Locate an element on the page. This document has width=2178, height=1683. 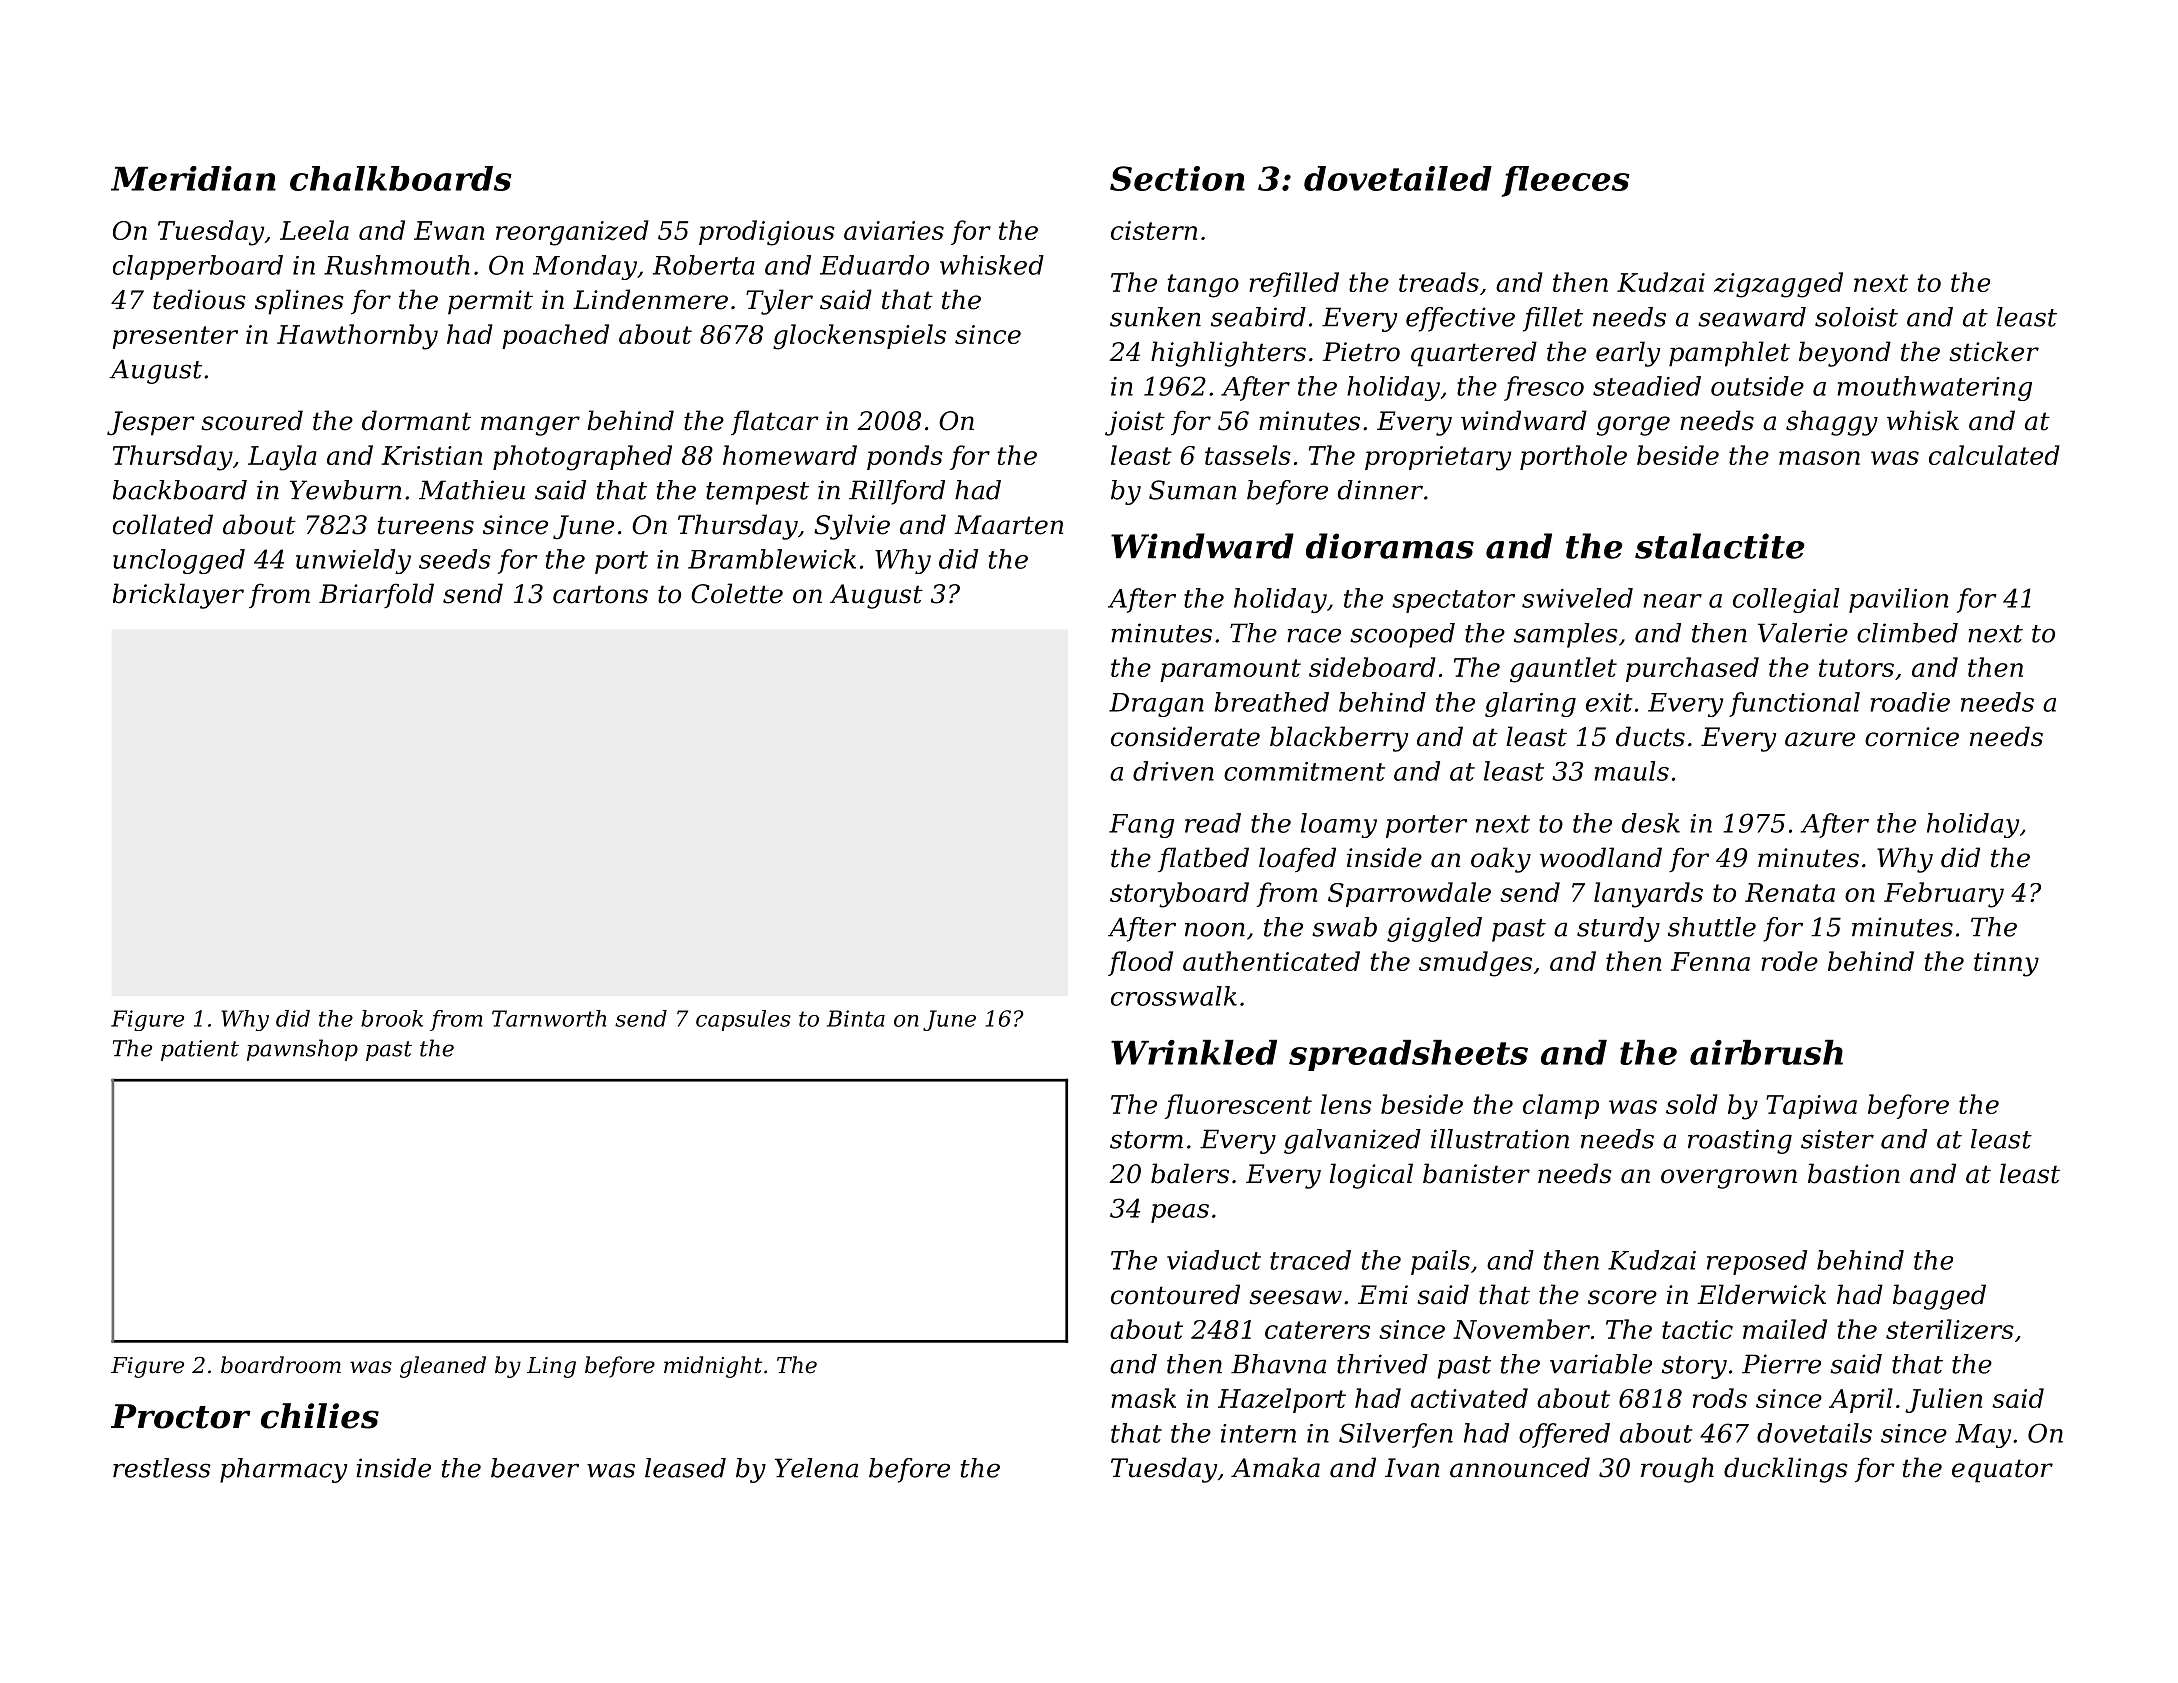
flatbed is located at coordinates (1203, 860).
